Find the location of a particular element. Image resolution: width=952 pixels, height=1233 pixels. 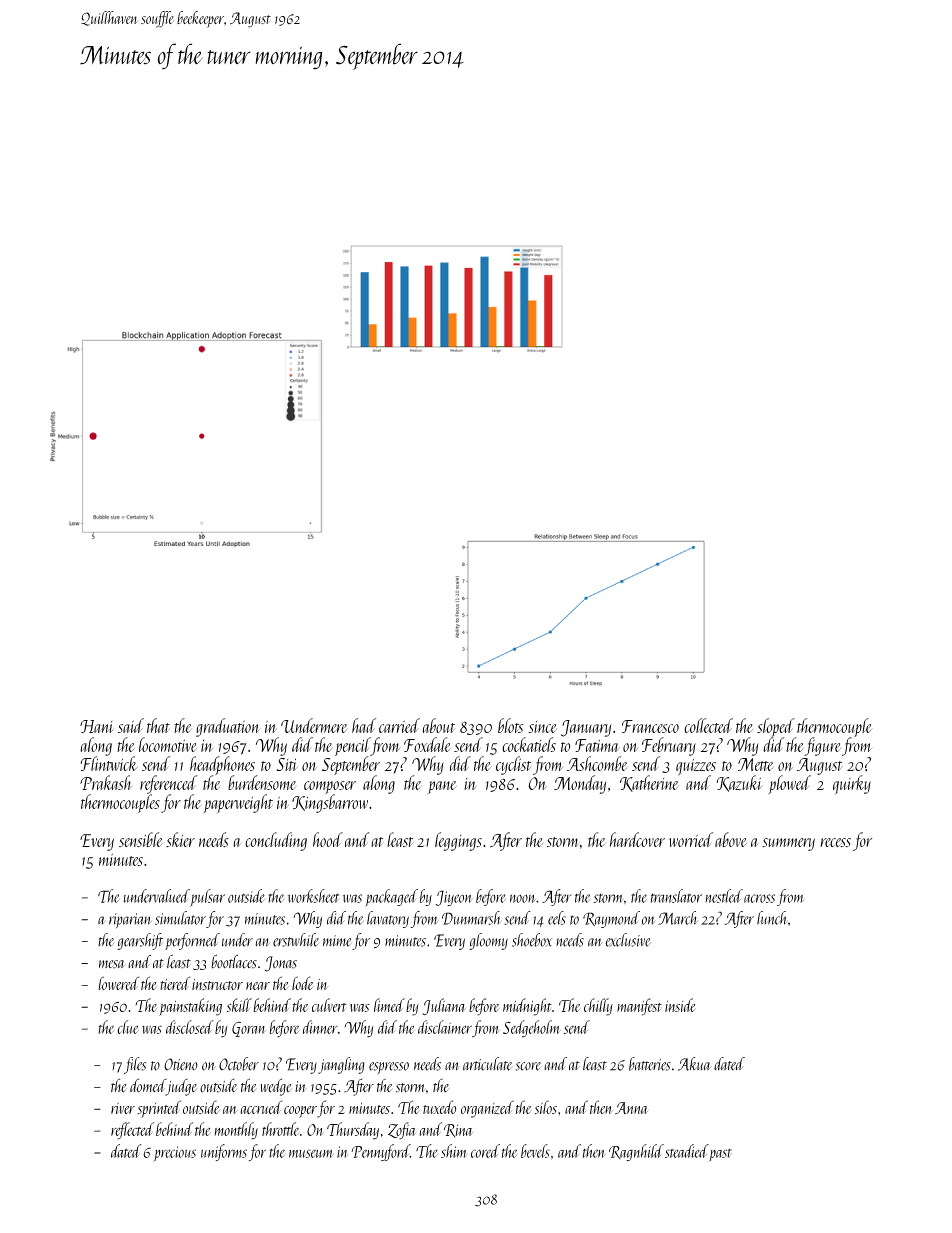

leggings is located at coordinates (458, 841).
